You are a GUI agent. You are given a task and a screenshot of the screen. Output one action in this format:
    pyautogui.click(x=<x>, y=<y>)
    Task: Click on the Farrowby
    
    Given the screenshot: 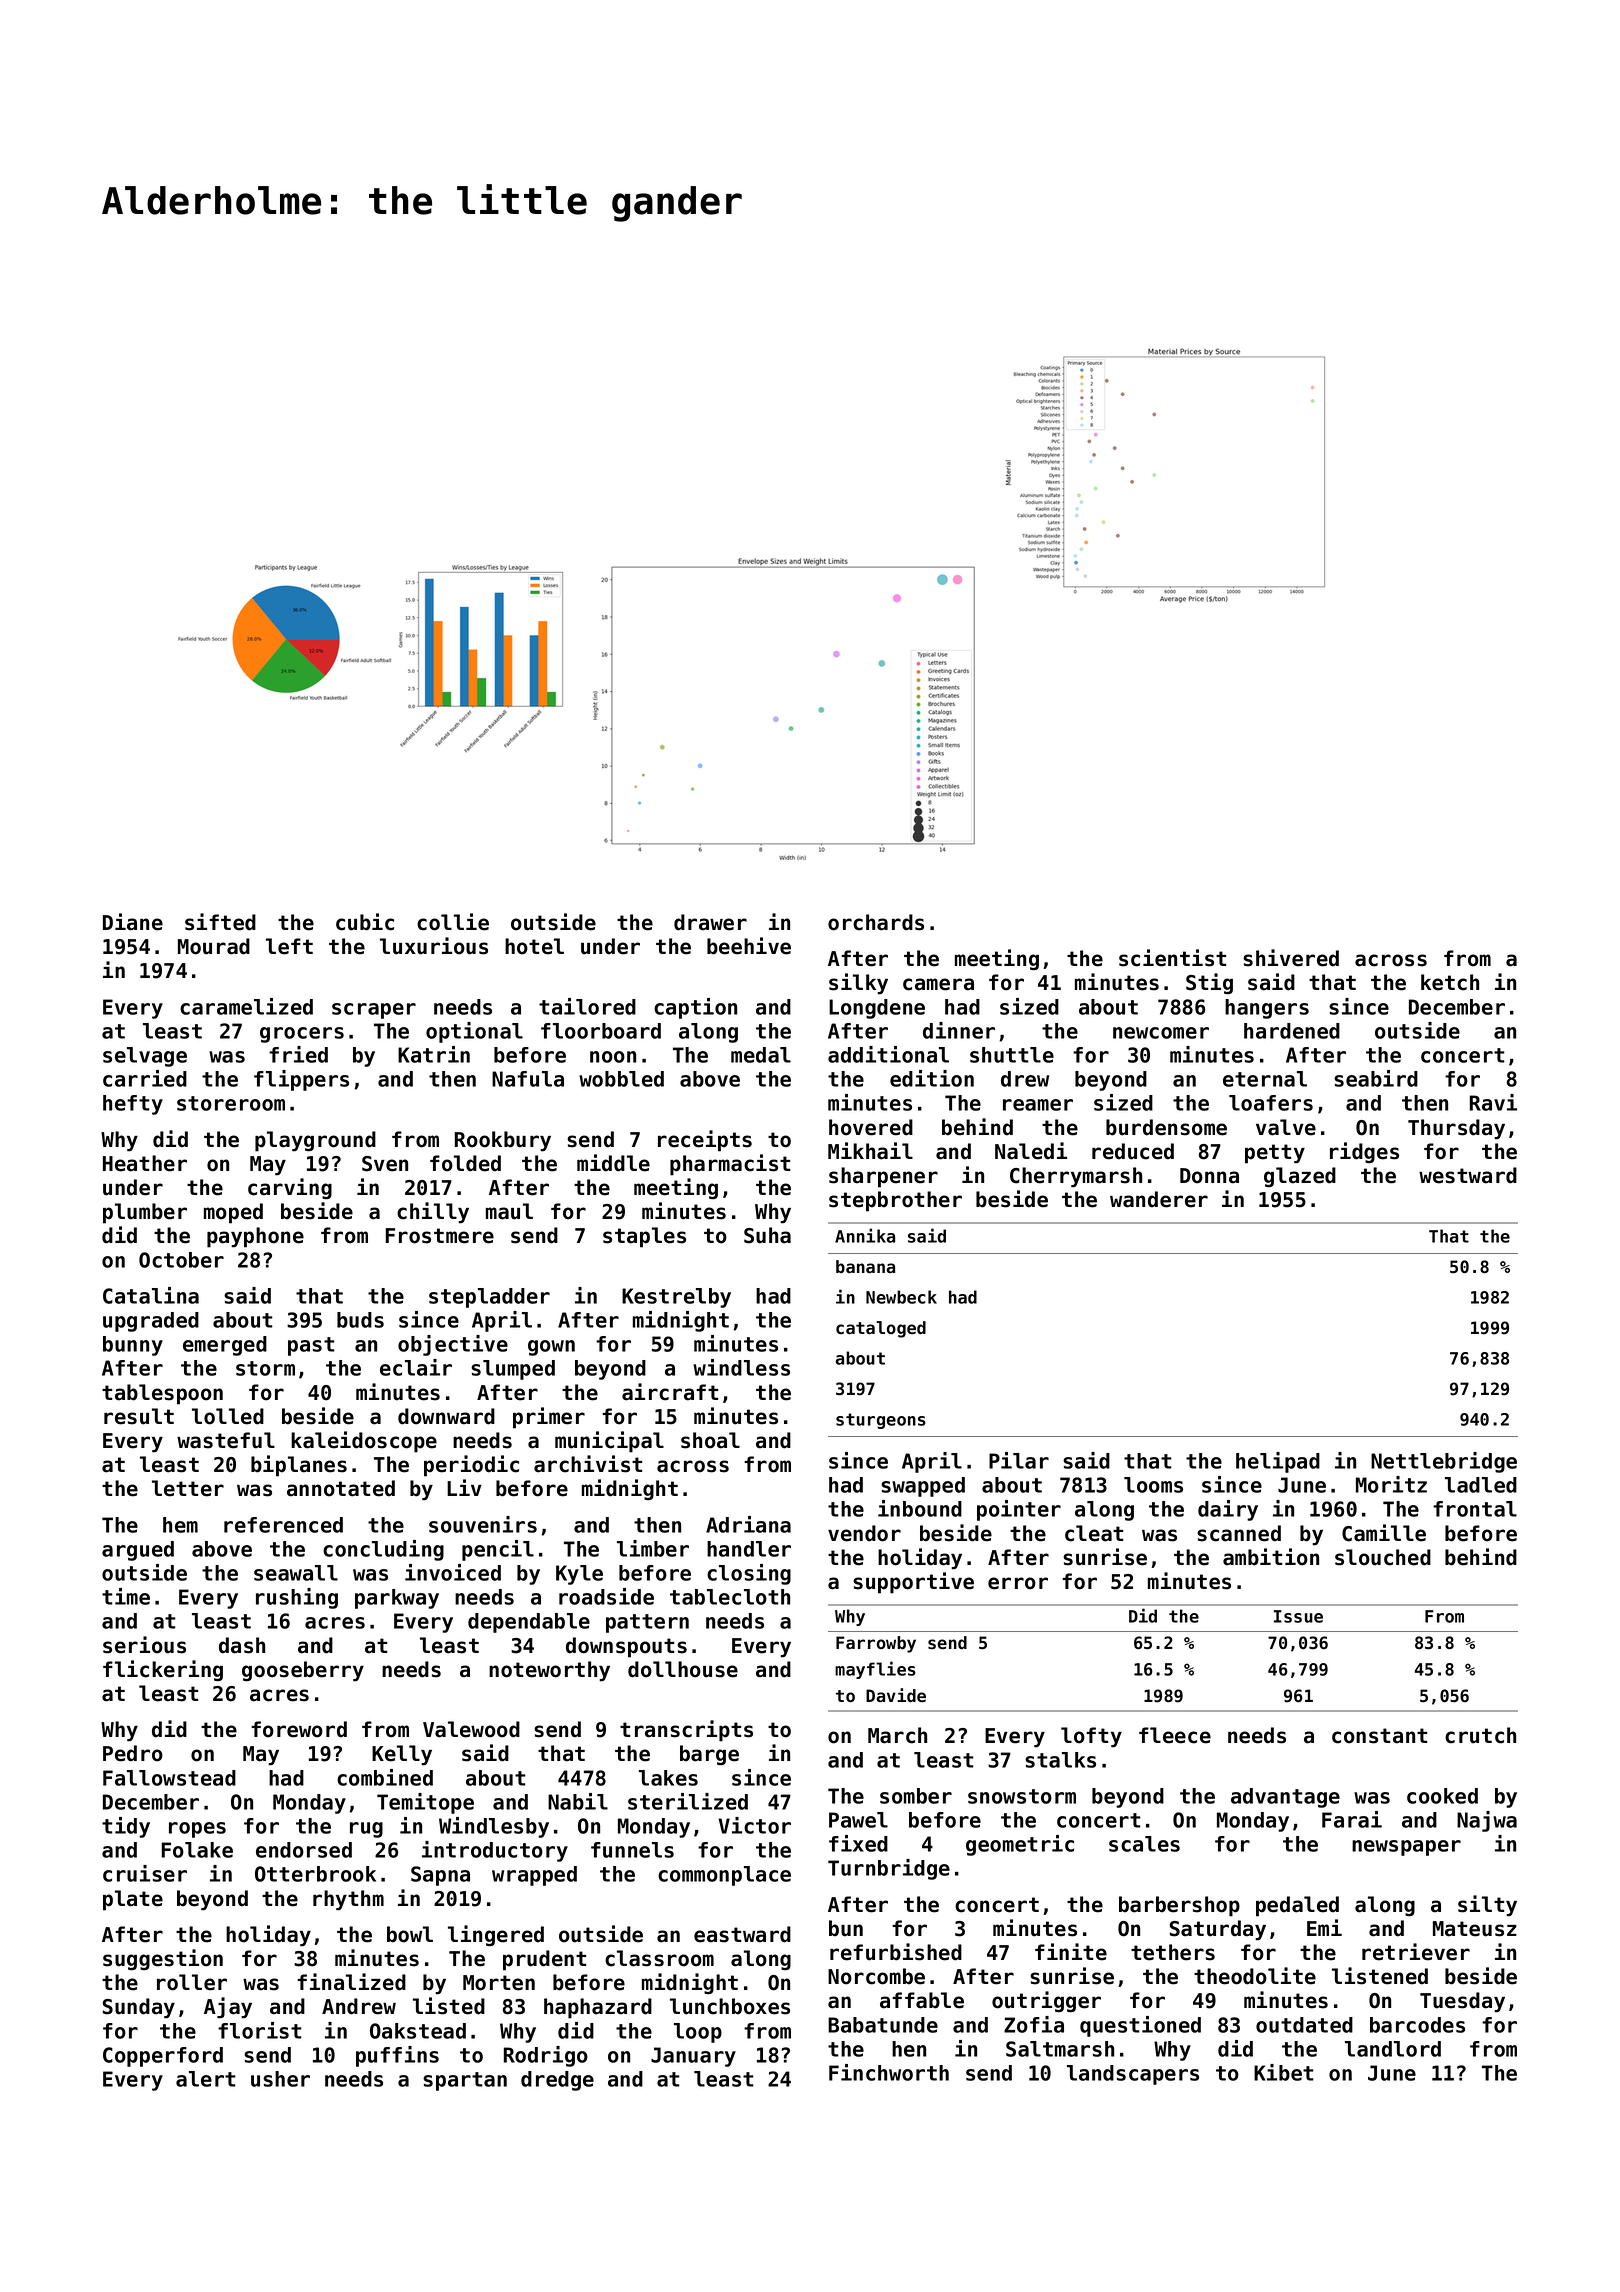 What is the action you would take?
    pyautogui.click(x=876, y=1644)
